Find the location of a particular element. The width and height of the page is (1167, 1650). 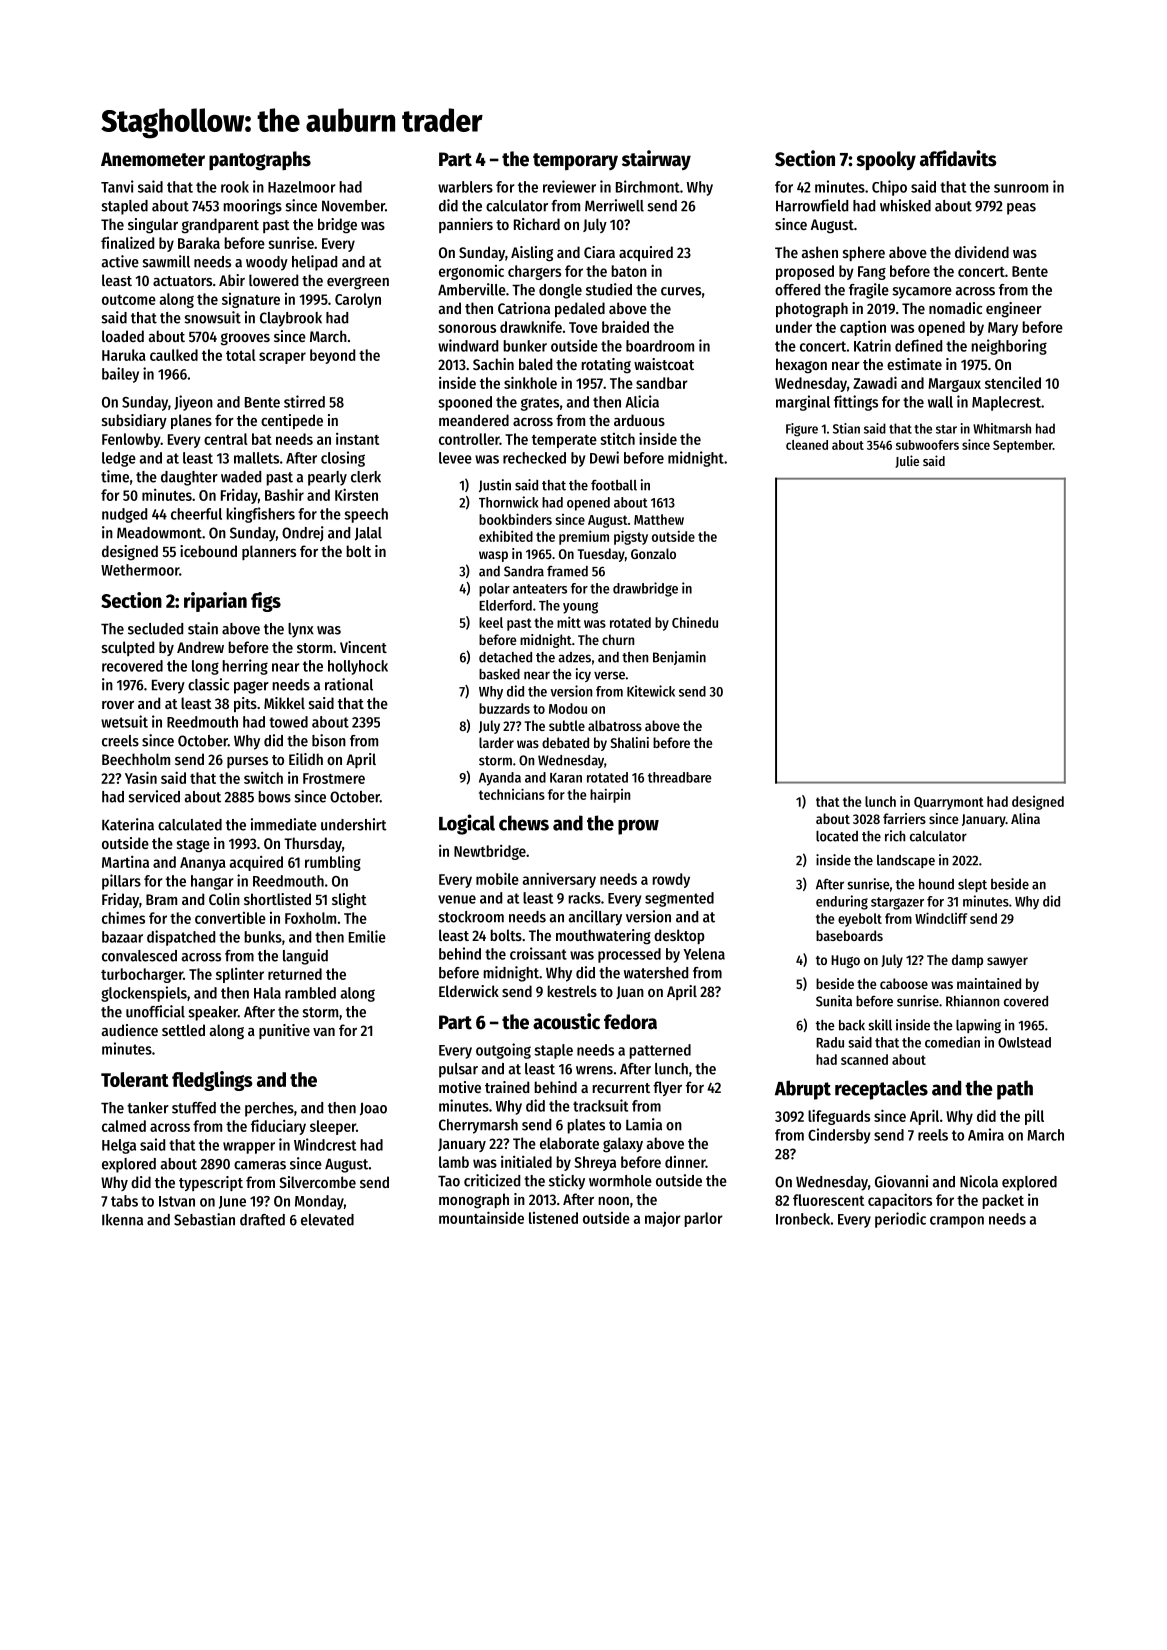

secluded is located at coordinates (155, 629).
